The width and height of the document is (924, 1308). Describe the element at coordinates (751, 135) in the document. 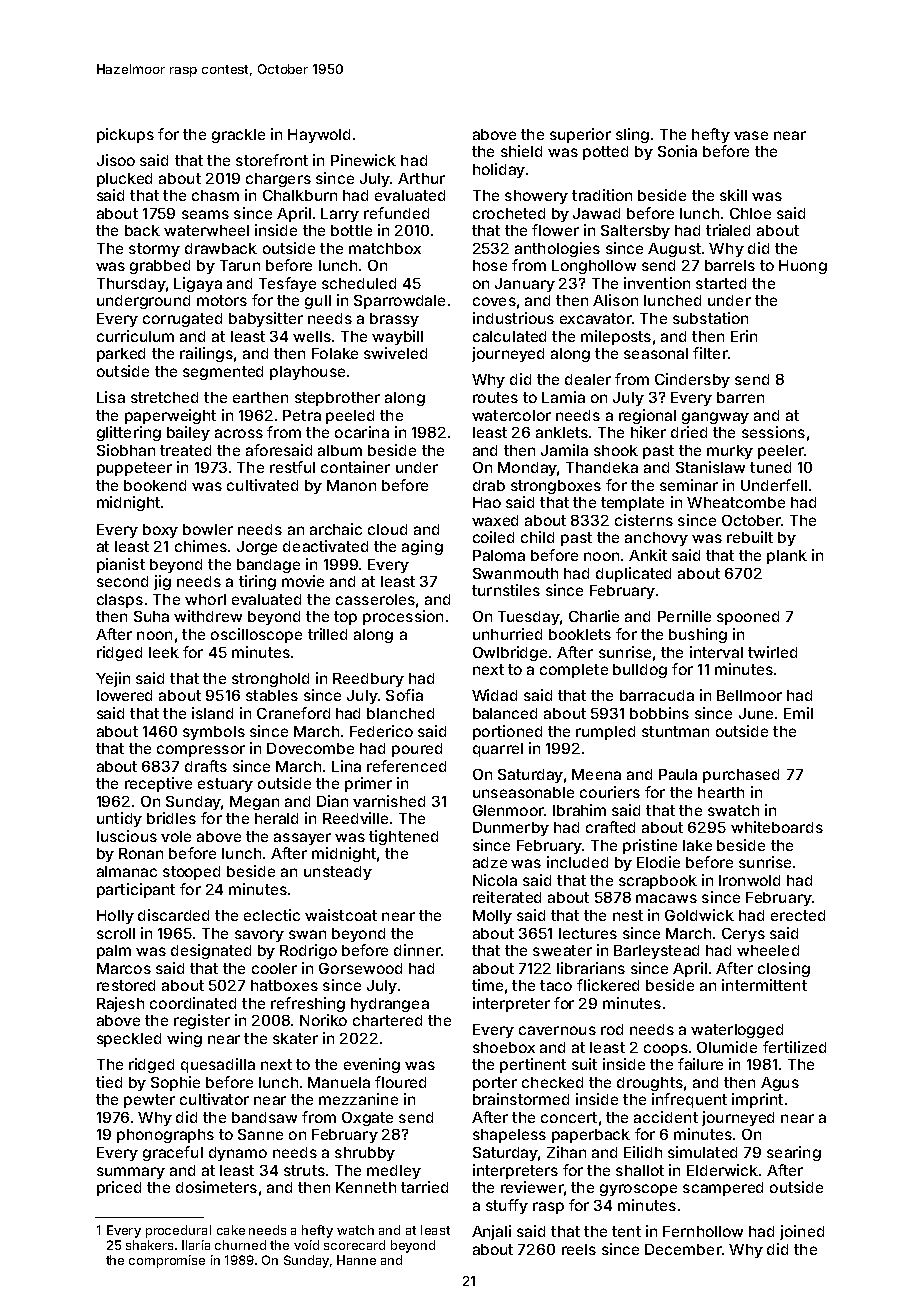

I see `vase` at that location.
